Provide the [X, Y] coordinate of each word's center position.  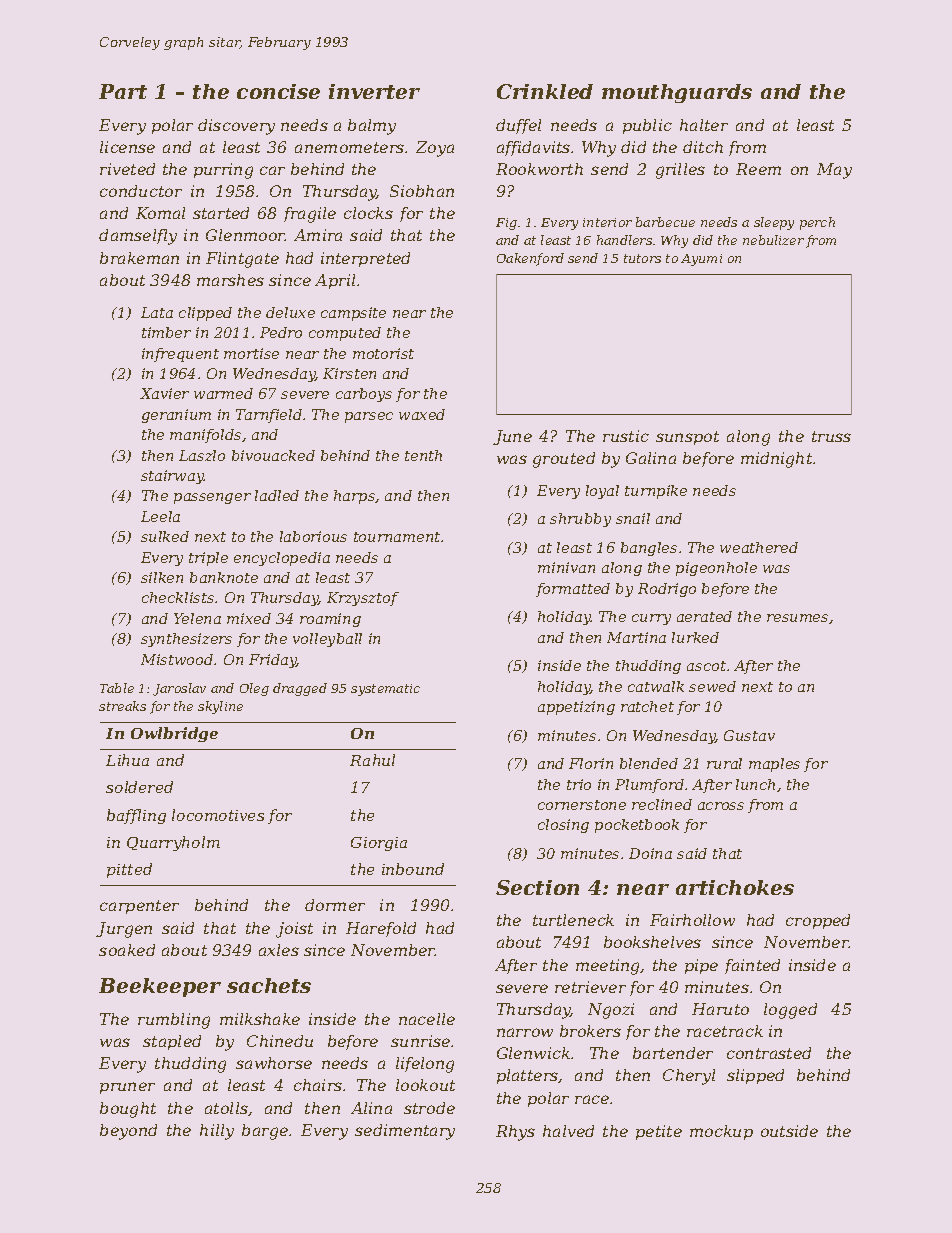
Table [117, 688]
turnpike [656, 492]
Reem [758, 169]
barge [265, 1132]
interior [607, 222]
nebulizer [773, 240]
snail [633, 518]
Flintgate [242, 260]
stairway [172, 477]
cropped [818, 921]
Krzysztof [363, 599]
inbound [413, 869]
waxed [422, 414]
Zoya [435, 149]
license [127, 147]
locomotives [218, 815]
